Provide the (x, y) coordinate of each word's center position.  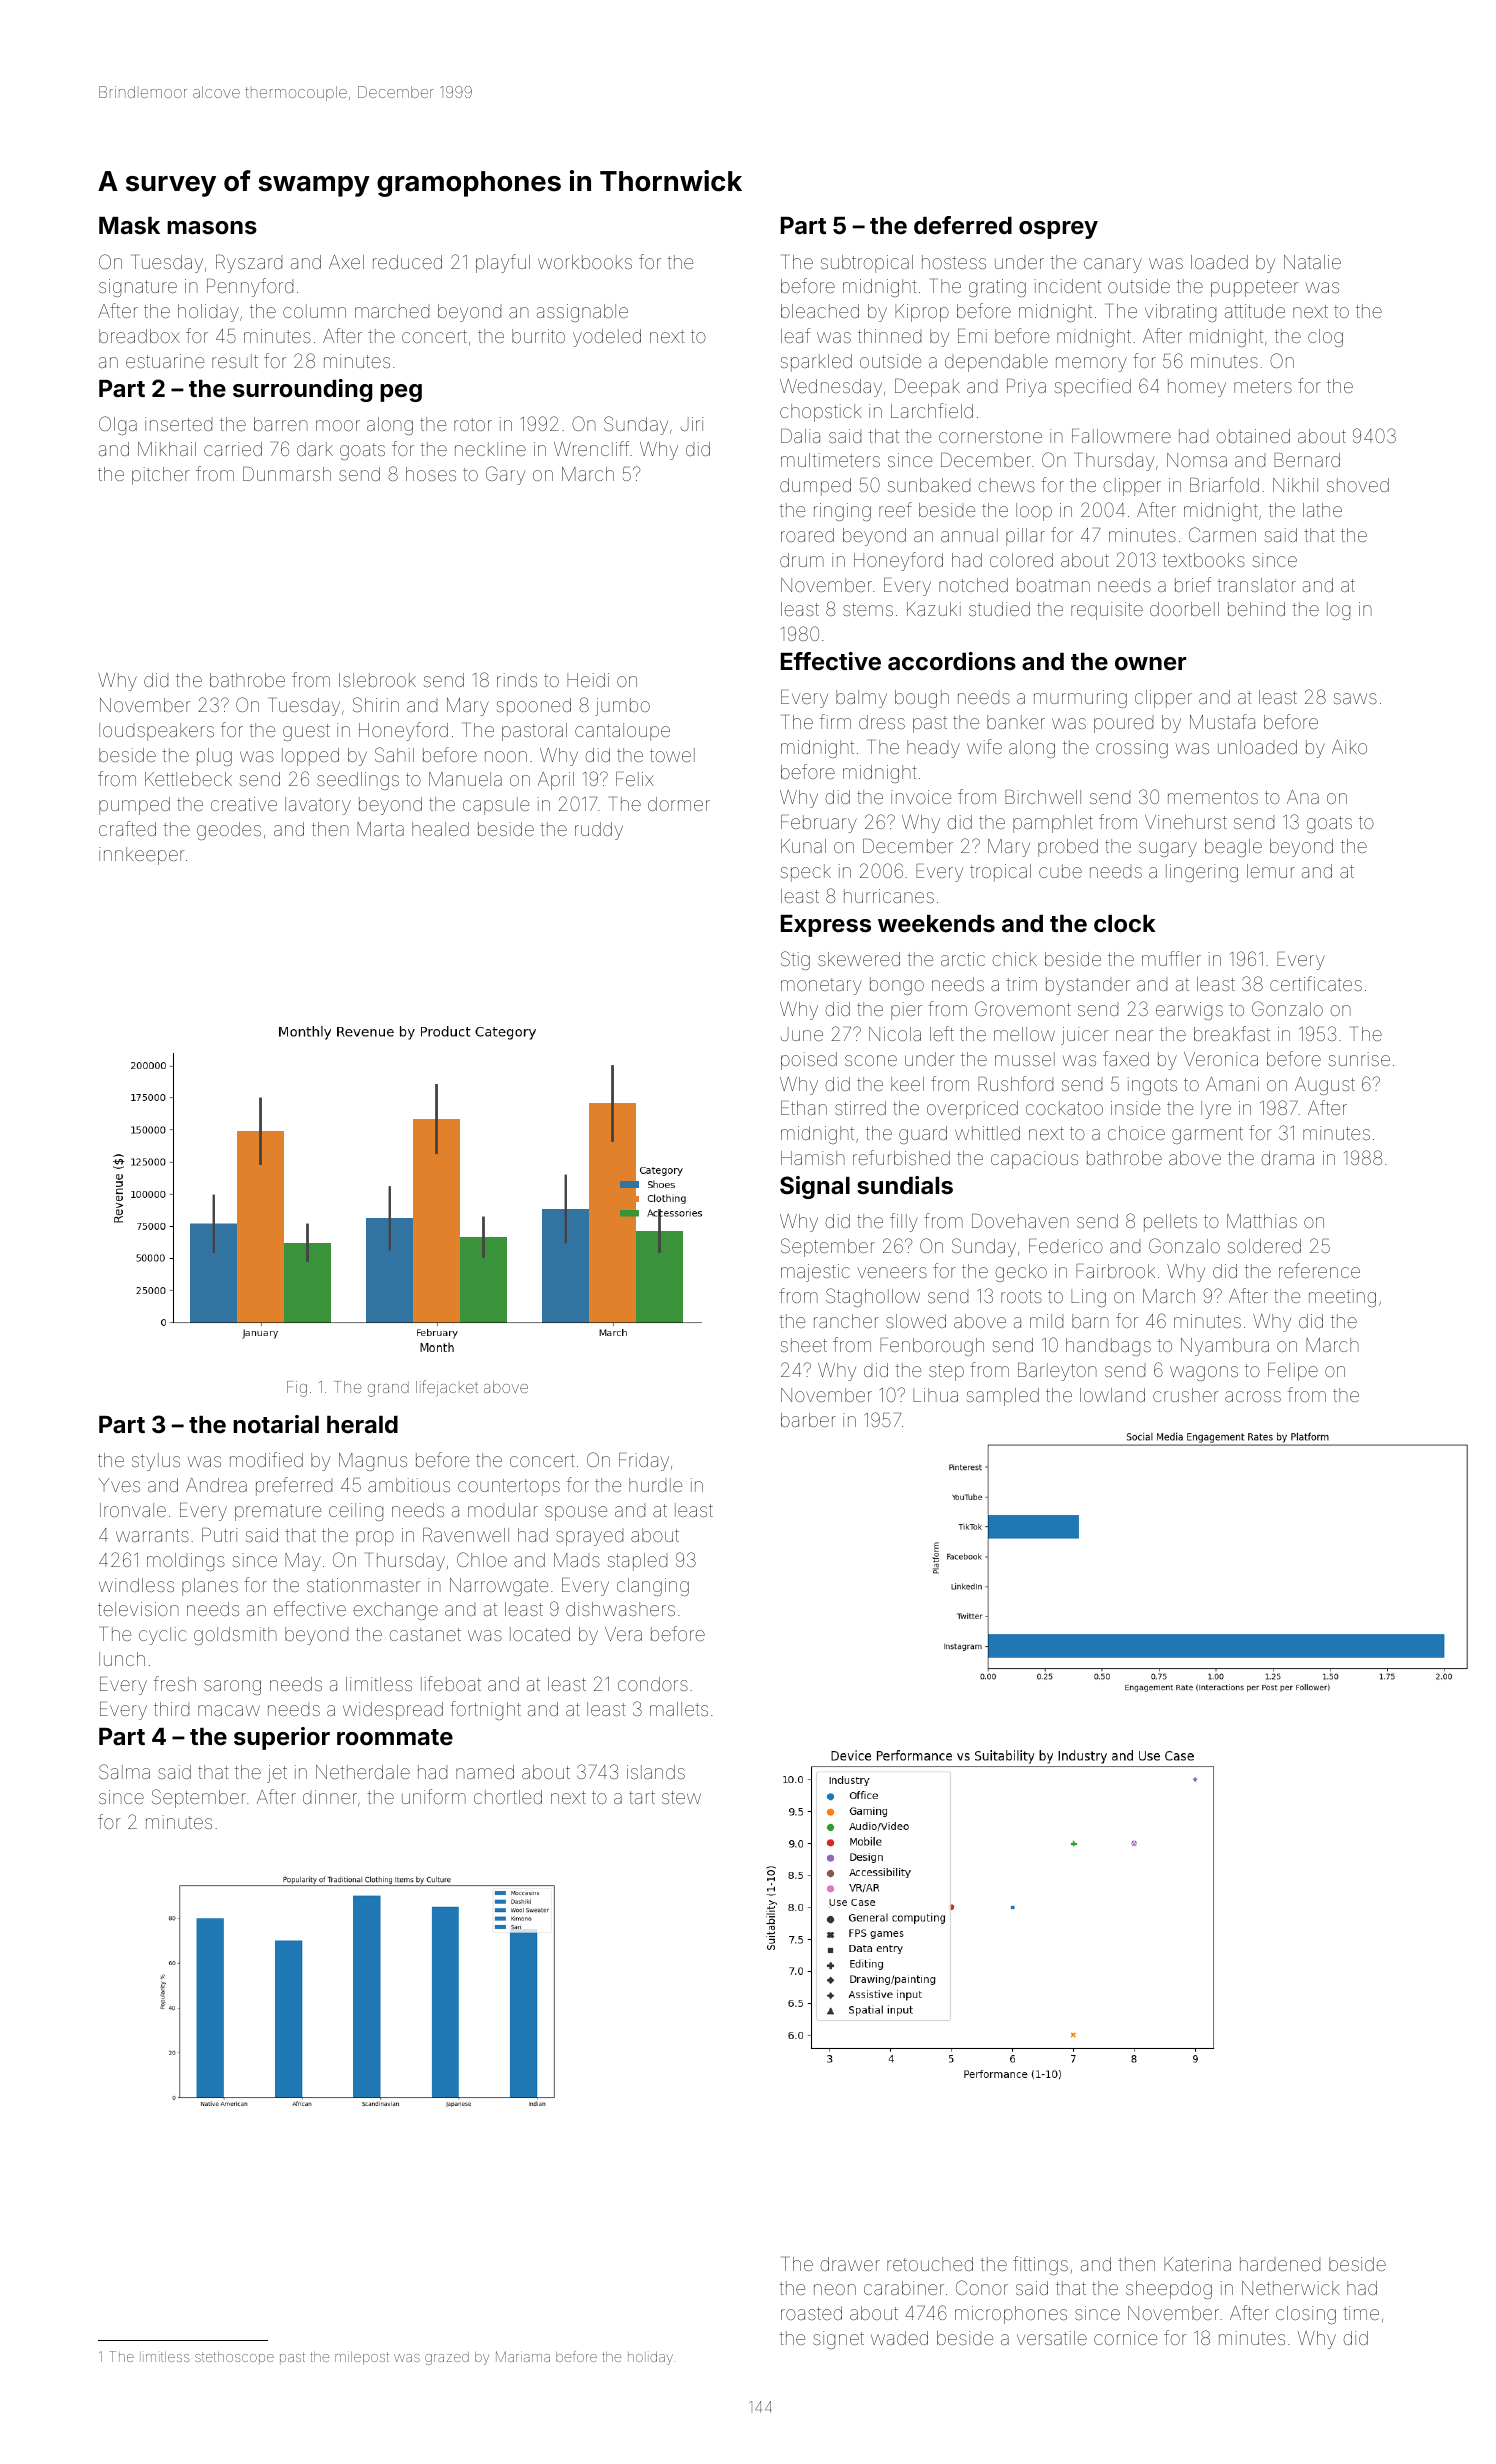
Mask (129, 226)
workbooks (585, 262)
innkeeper (141, 856)
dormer (679, 804)
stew (681, 1797)
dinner (330, 1797)
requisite (1107, 611)
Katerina (1197, 2264)
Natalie (1312, 262)
